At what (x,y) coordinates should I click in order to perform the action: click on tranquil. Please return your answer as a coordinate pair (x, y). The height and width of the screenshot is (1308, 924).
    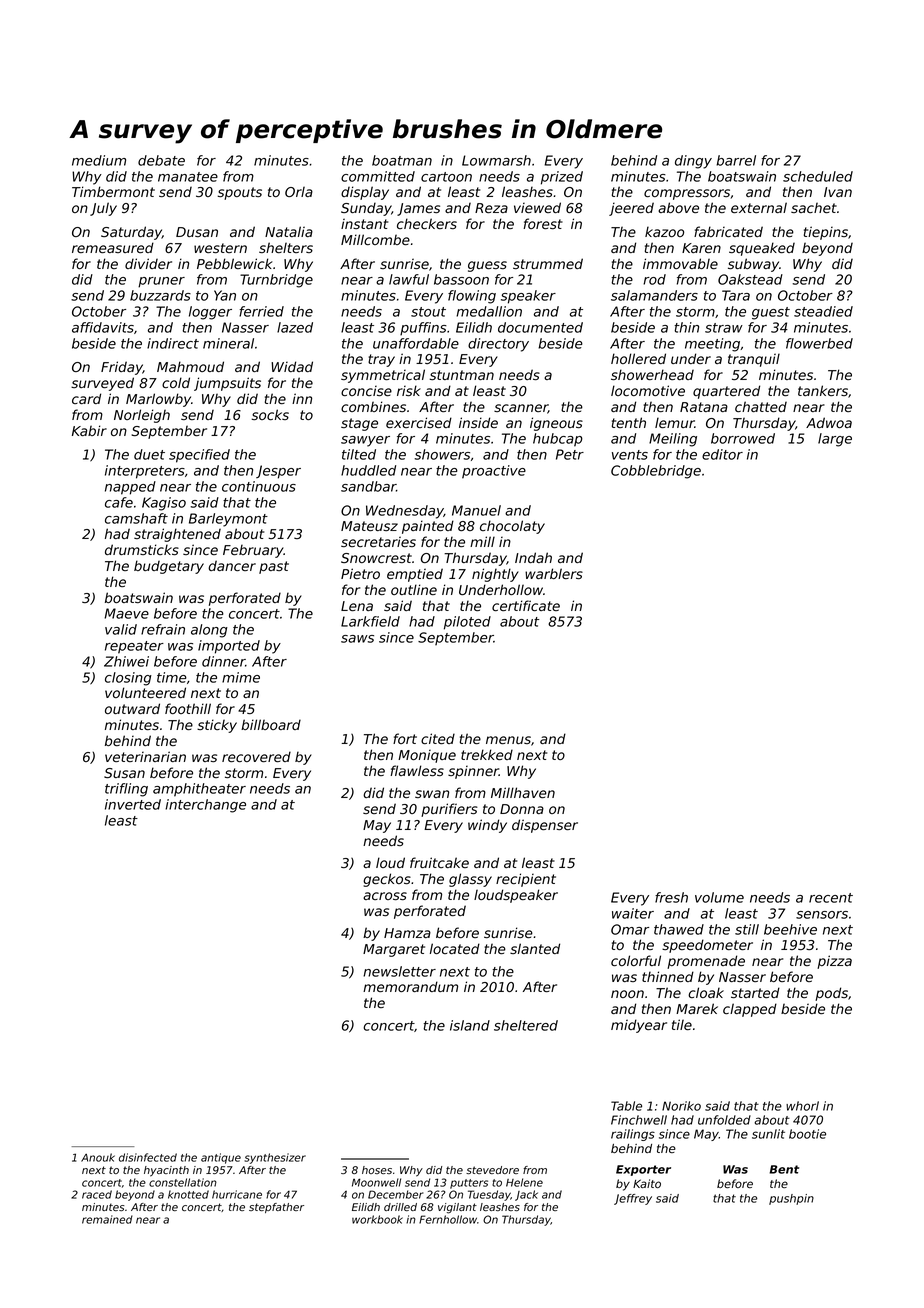
    Looking at the image, I should click on (754, 360).
